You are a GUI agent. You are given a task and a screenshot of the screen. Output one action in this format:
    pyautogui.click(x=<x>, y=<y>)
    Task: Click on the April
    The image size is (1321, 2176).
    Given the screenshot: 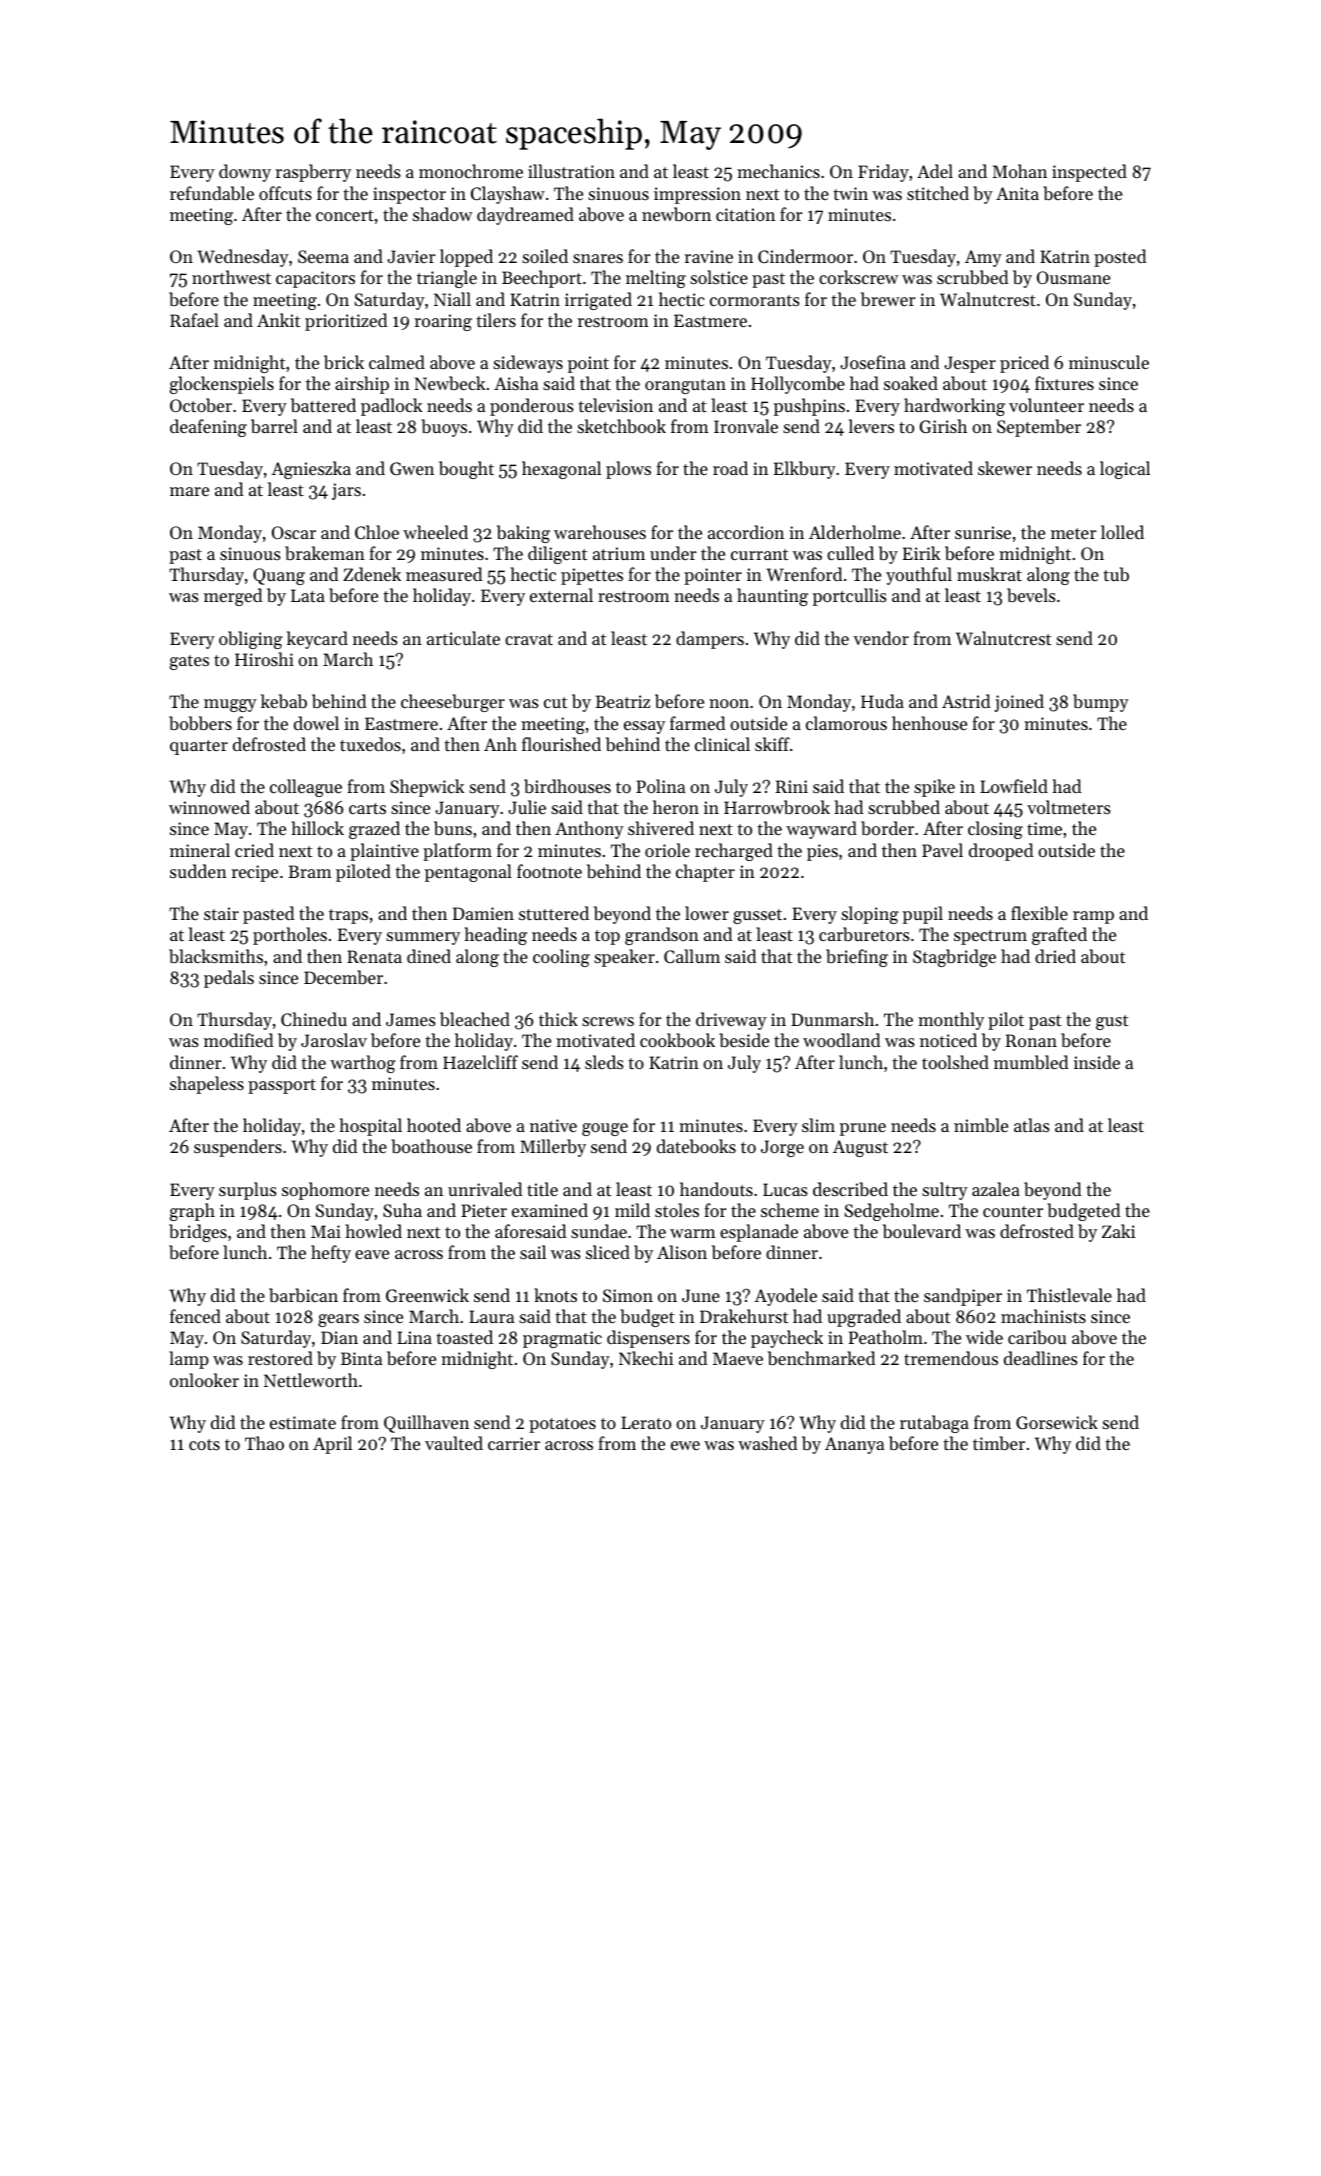 What is the action you would take?
    pyautogui.click(x=332, y=1445)
